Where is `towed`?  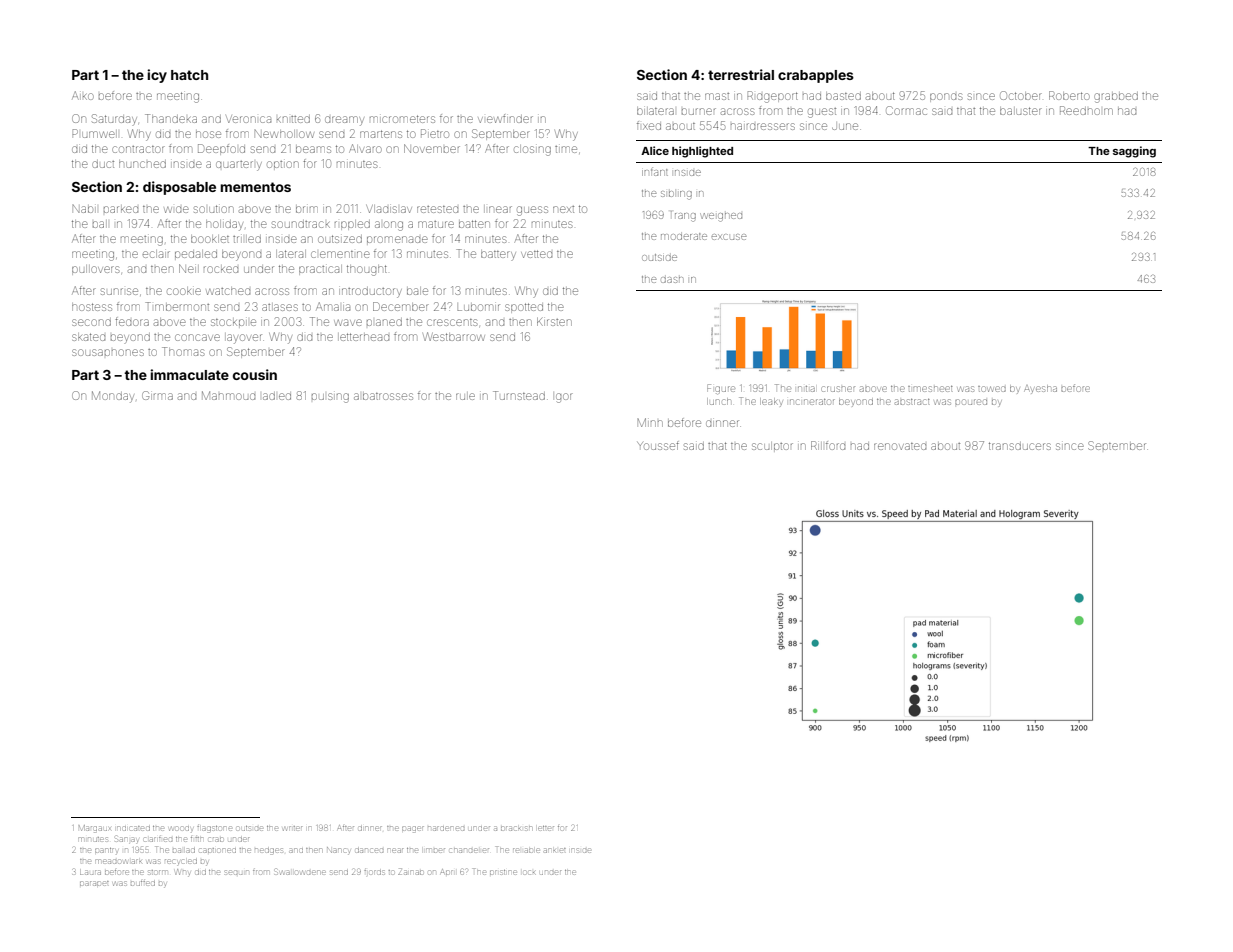 towed is located at coordinates (992, 389).
